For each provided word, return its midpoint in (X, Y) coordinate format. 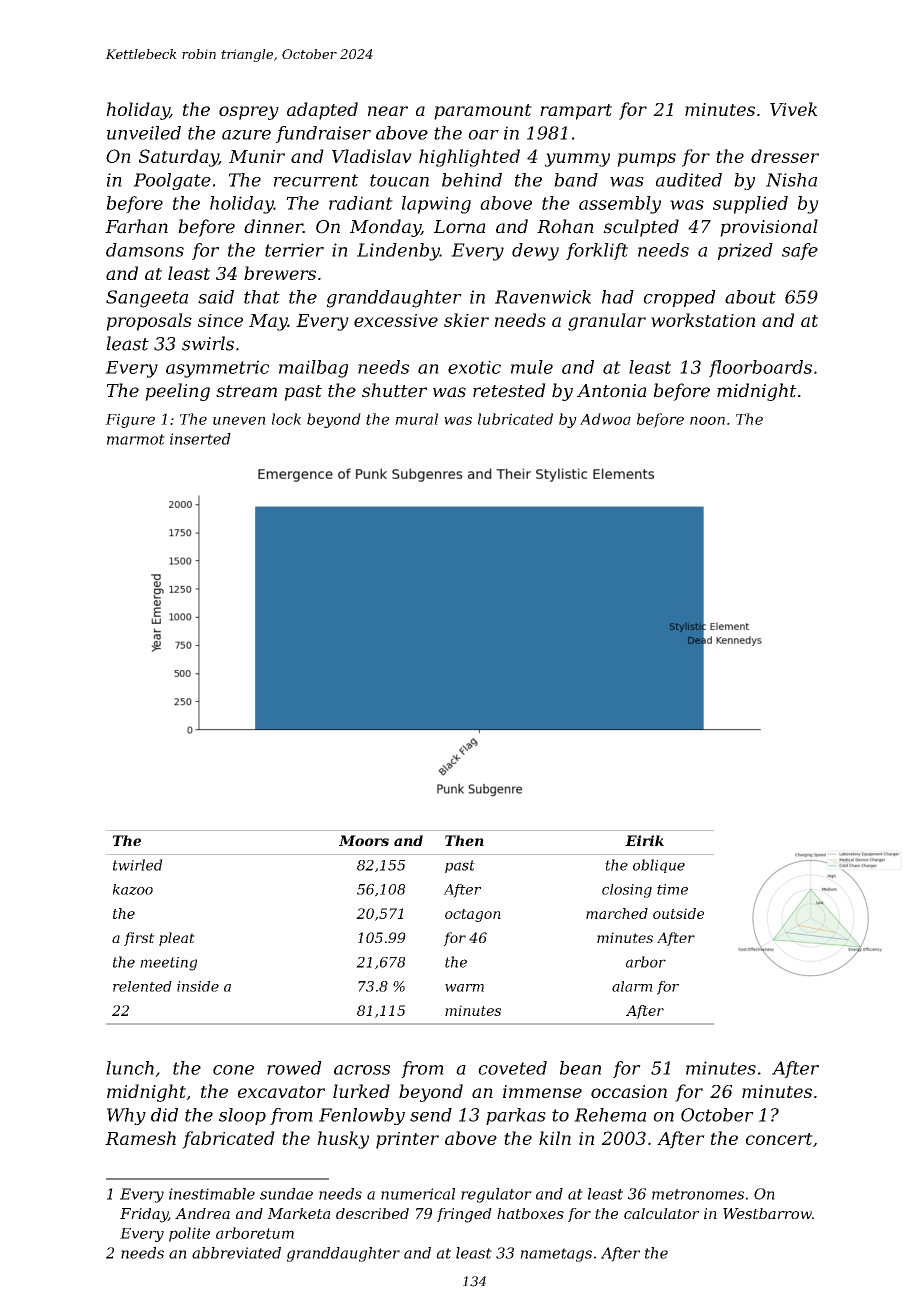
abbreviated (236, 1253)
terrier (294, 250)
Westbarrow (767, 1213)
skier (466, 320)
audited (689, 180)
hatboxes (530, 1213)
